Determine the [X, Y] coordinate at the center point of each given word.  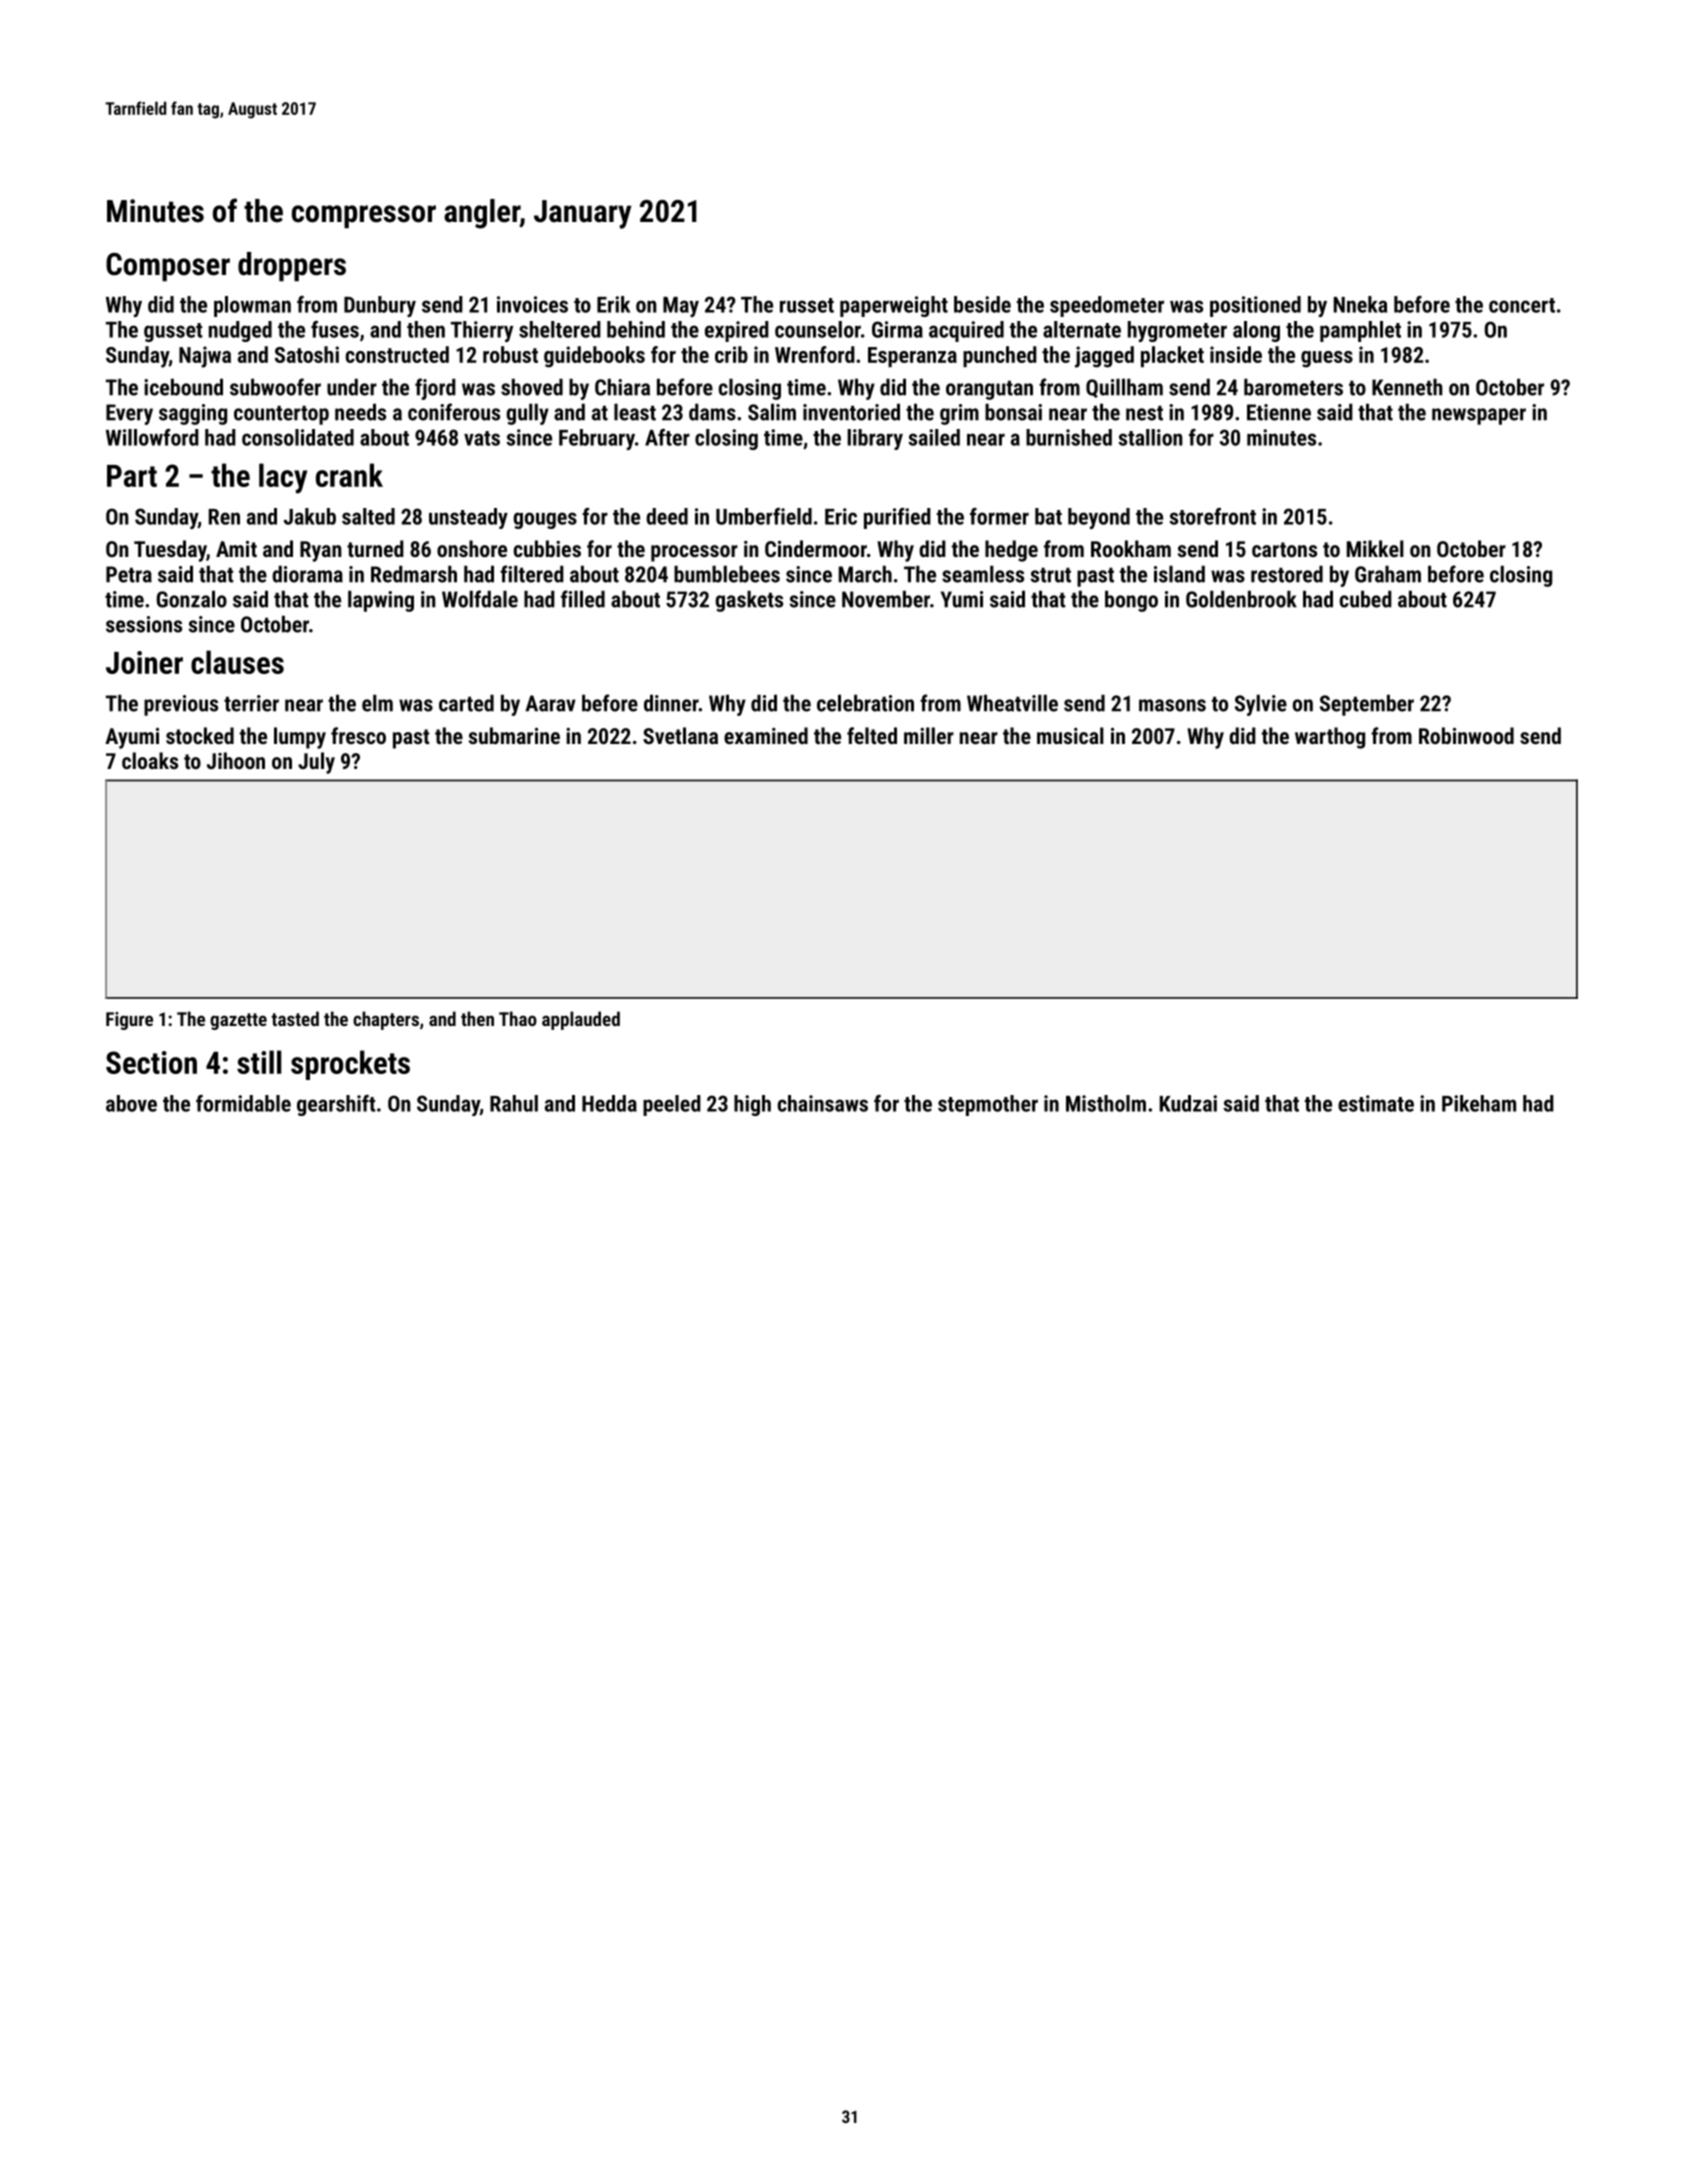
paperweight [894, 306]
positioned [1255, 306]
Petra [129, 574]
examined [766, 735]
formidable [243, 1103]
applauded [581, 1020]
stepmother [988, 1105]
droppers [292, 267]
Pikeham [1479, 1103]
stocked [200, 735]
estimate [1376, 1103]
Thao [518, 1018]
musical [1070, 735]
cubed [1366, 599]
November [886, 599]
